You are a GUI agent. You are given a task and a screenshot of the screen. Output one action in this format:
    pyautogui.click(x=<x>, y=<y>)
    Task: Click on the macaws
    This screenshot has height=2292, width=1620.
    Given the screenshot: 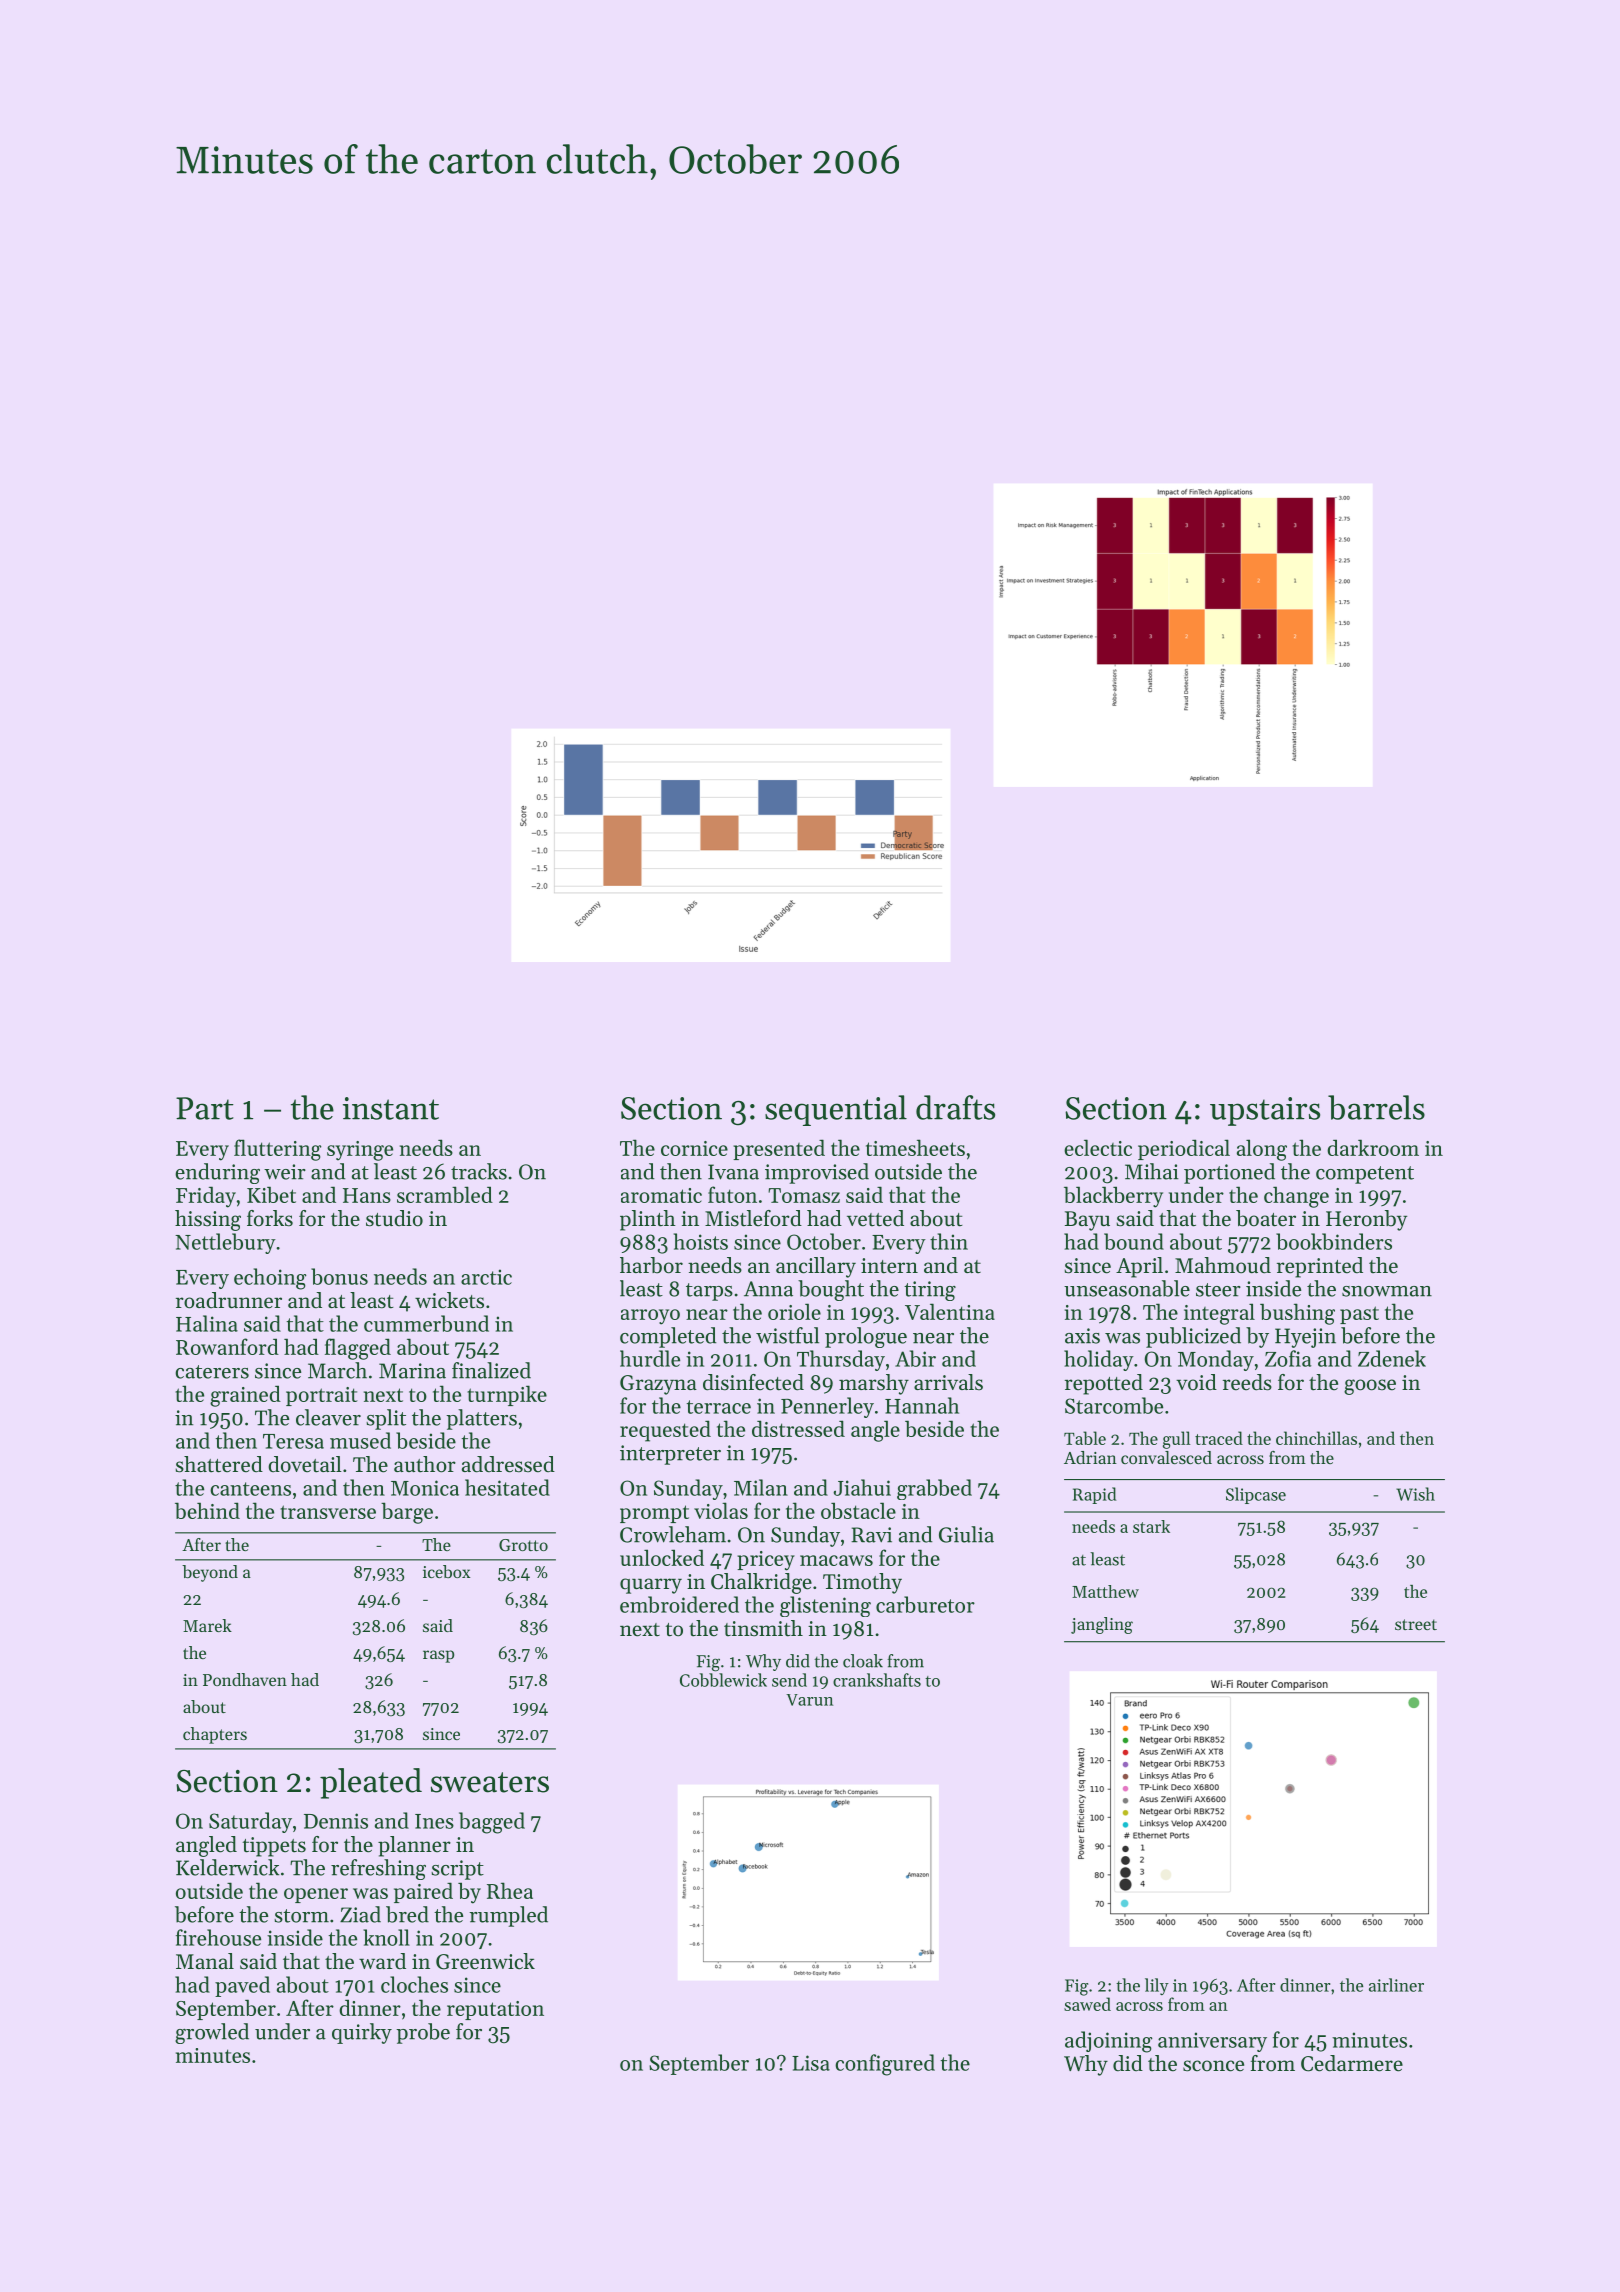 What is the action you would take?
    pyautogui.click(x=836, y=1560)
